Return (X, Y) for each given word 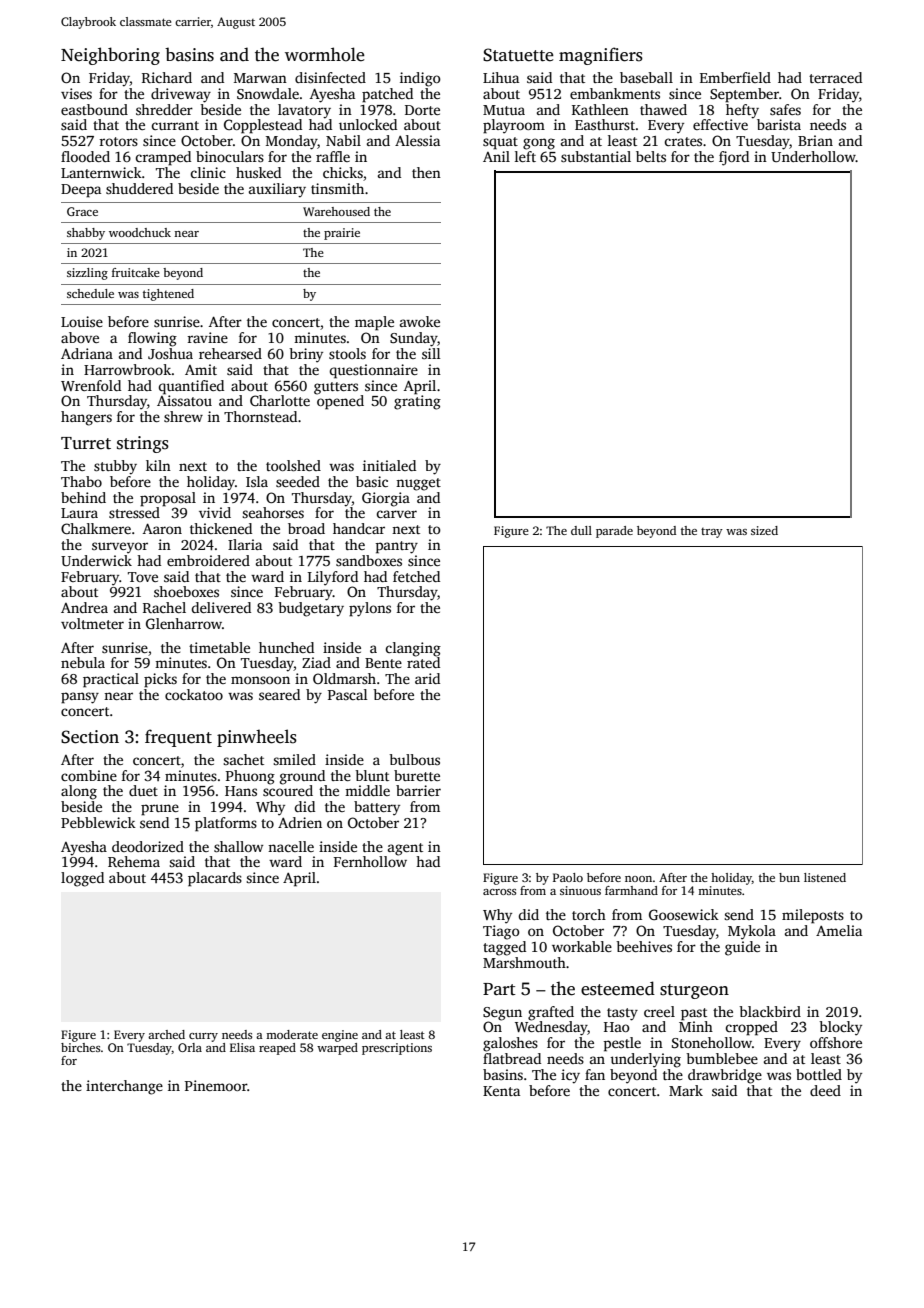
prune (160, 810)
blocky (840, 1028)
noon (638, 879)
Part (499, 989)
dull (581, 530)
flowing (152, 339)
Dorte (422, 110)
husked (258, 172)
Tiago (501, 932)
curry (203, 1037)
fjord (734, 158)
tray (712, 533)
